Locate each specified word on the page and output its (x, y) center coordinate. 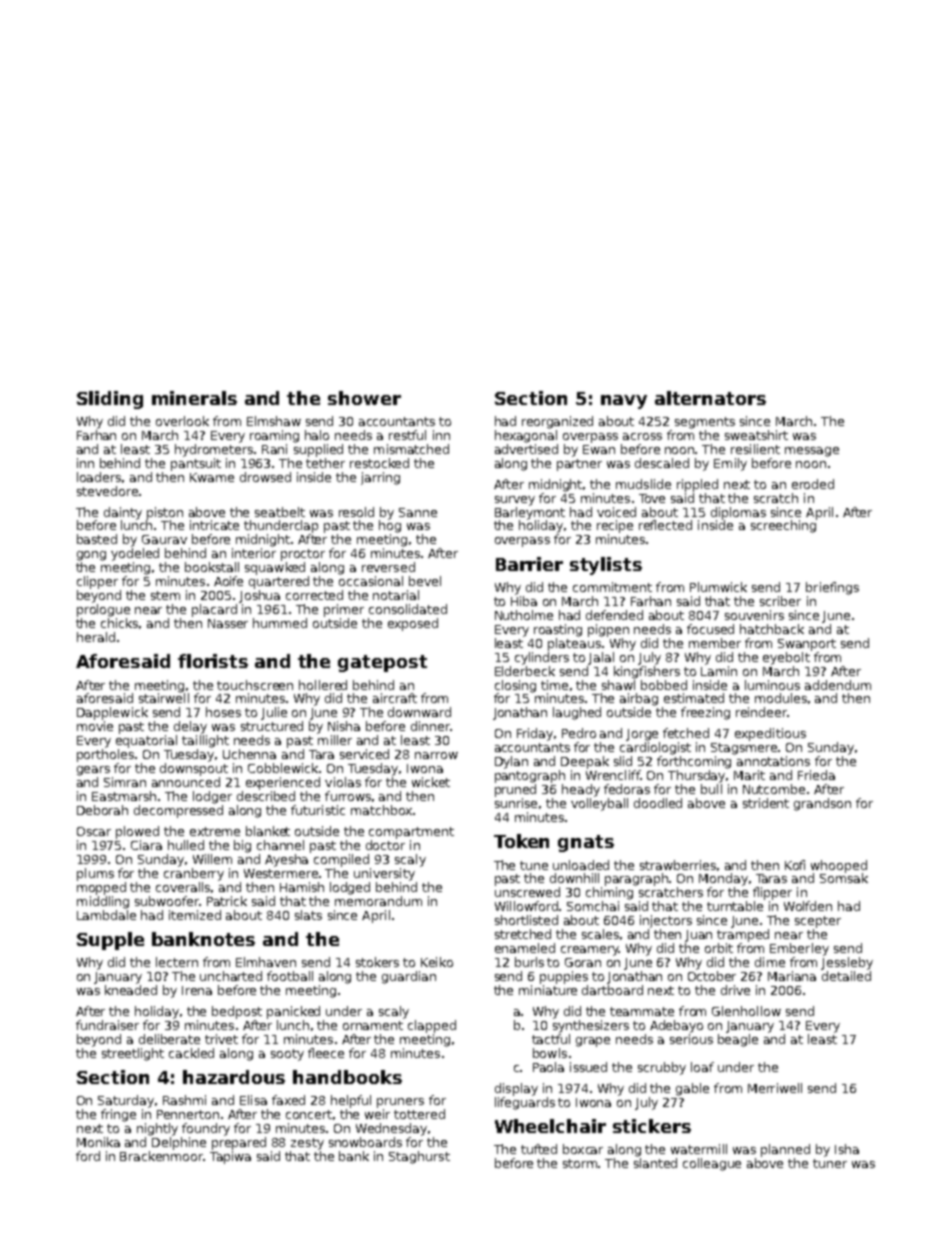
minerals (194, 398)
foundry (206, 1129)
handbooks (347, 1077)
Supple (110, 941)
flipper (772, 893)
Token (521, 841)
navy (624, 402)
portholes (105, 755)
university (384, 874)
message (812, 452)
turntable (735, 906)
